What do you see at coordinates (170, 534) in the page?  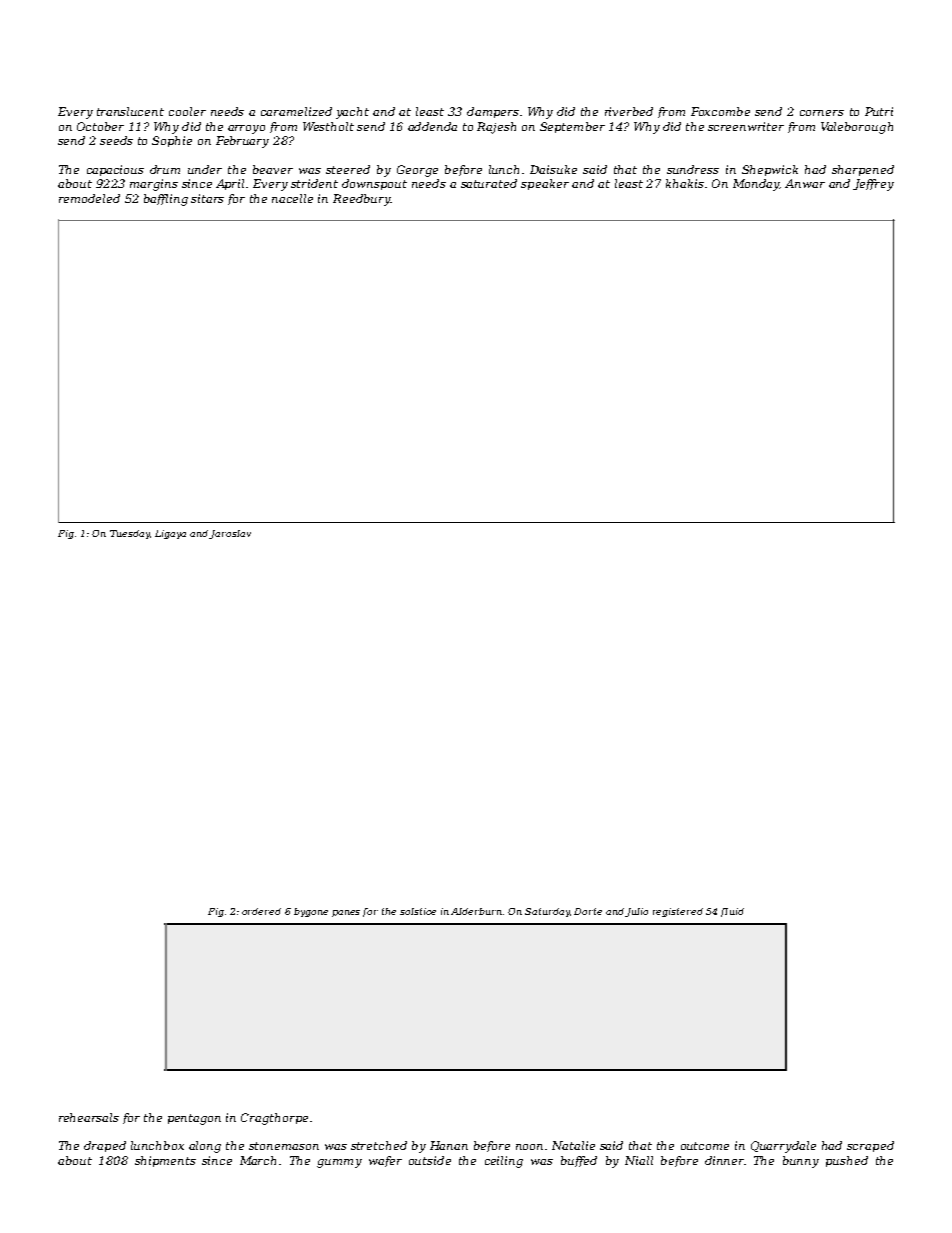 I see `Ligaya` at bounding box center [170, 534].
